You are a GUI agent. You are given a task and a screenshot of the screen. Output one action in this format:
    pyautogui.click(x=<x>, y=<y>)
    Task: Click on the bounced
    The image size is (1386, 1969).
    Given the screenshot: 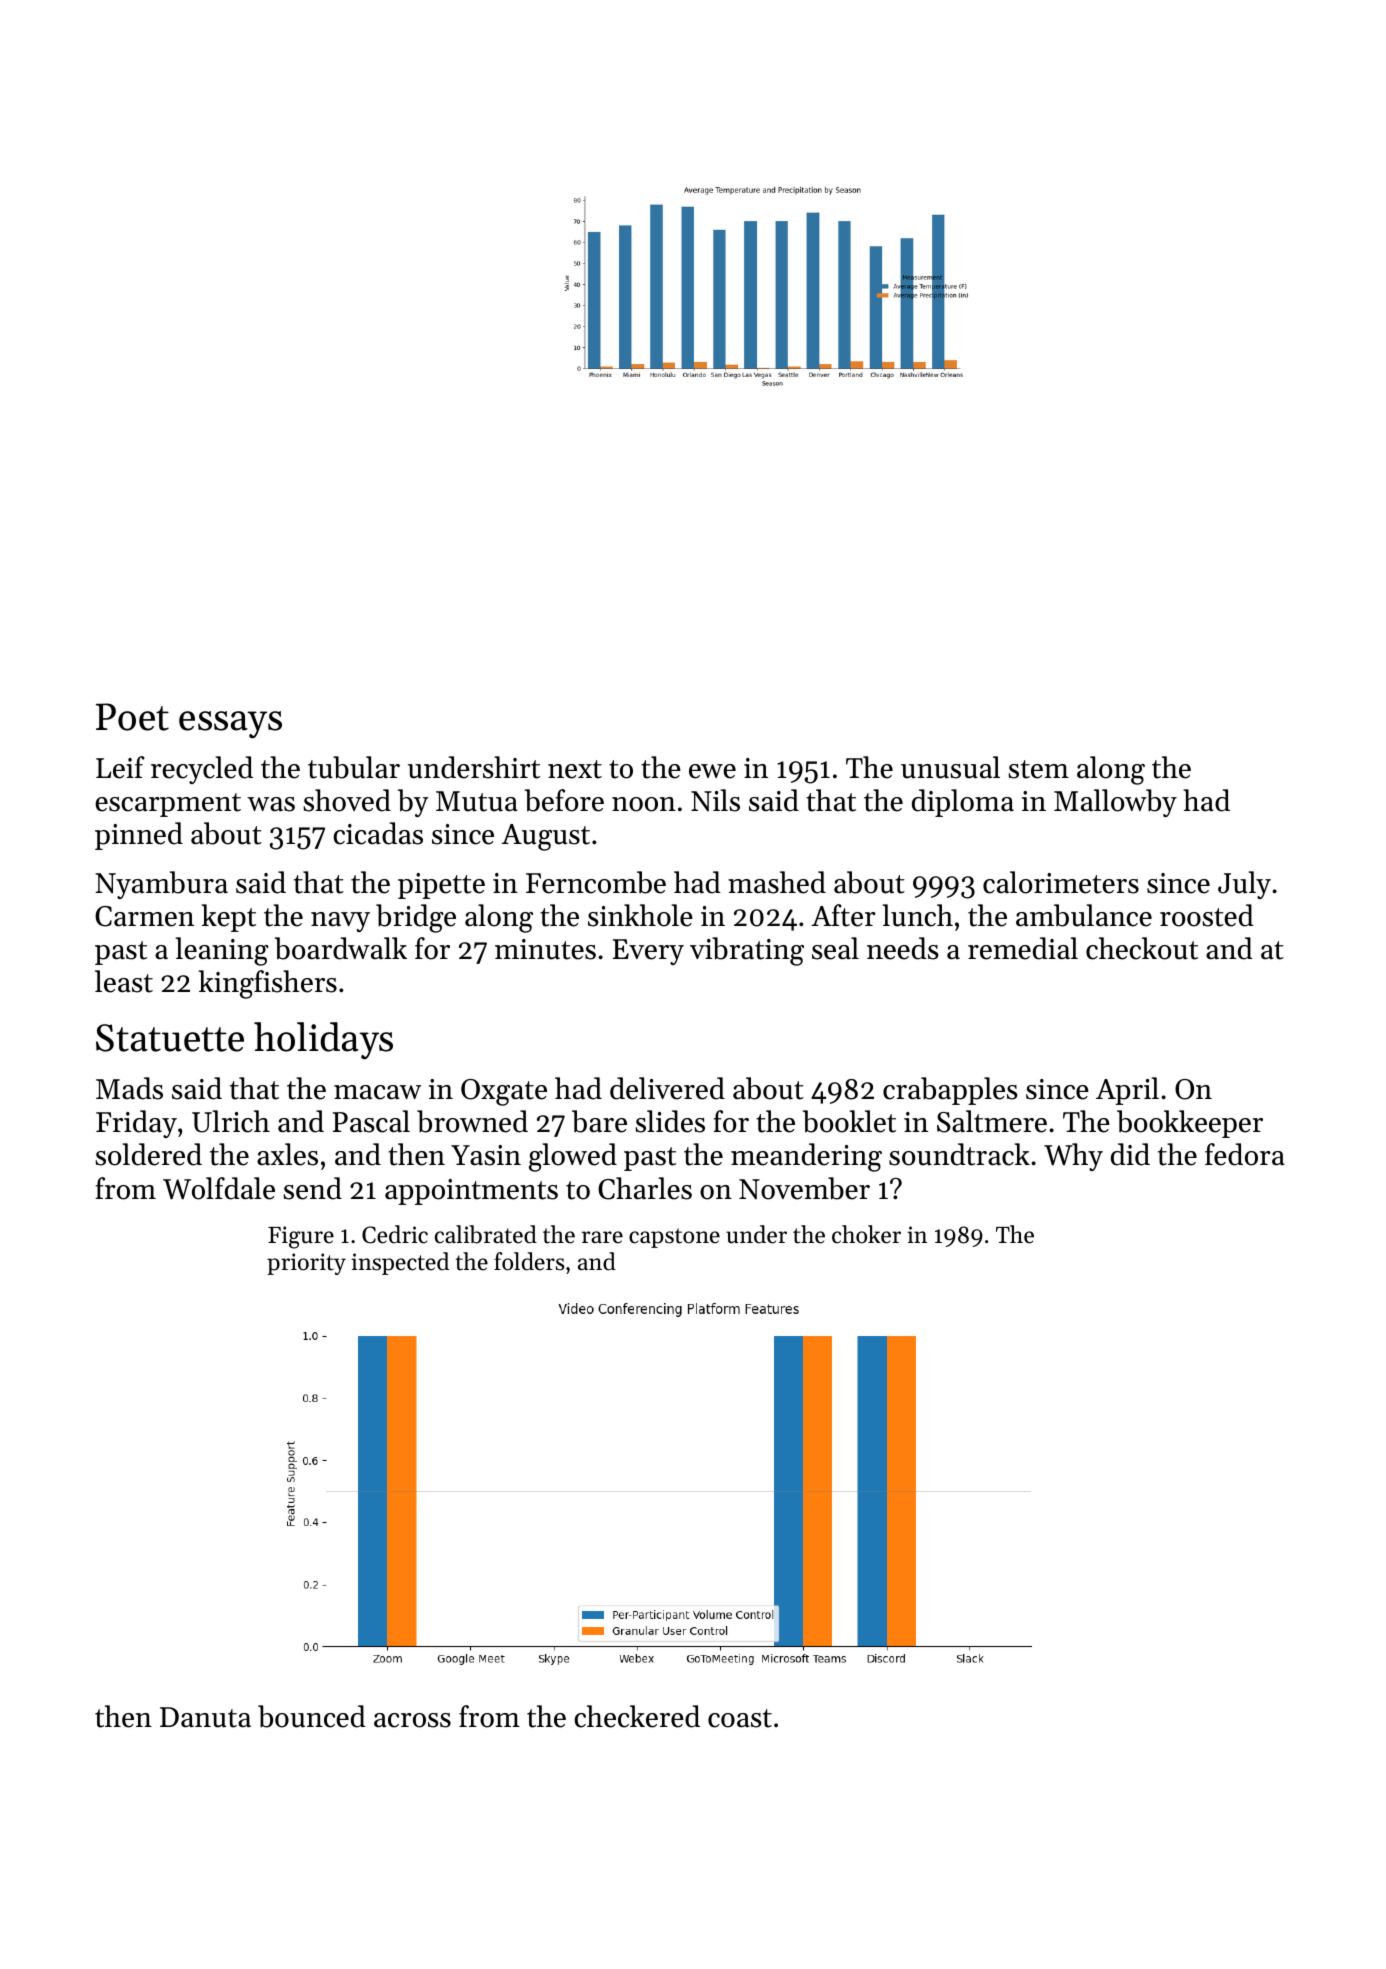 What is the action you would take?
    pyautogui.click(x=312, y=1716)
